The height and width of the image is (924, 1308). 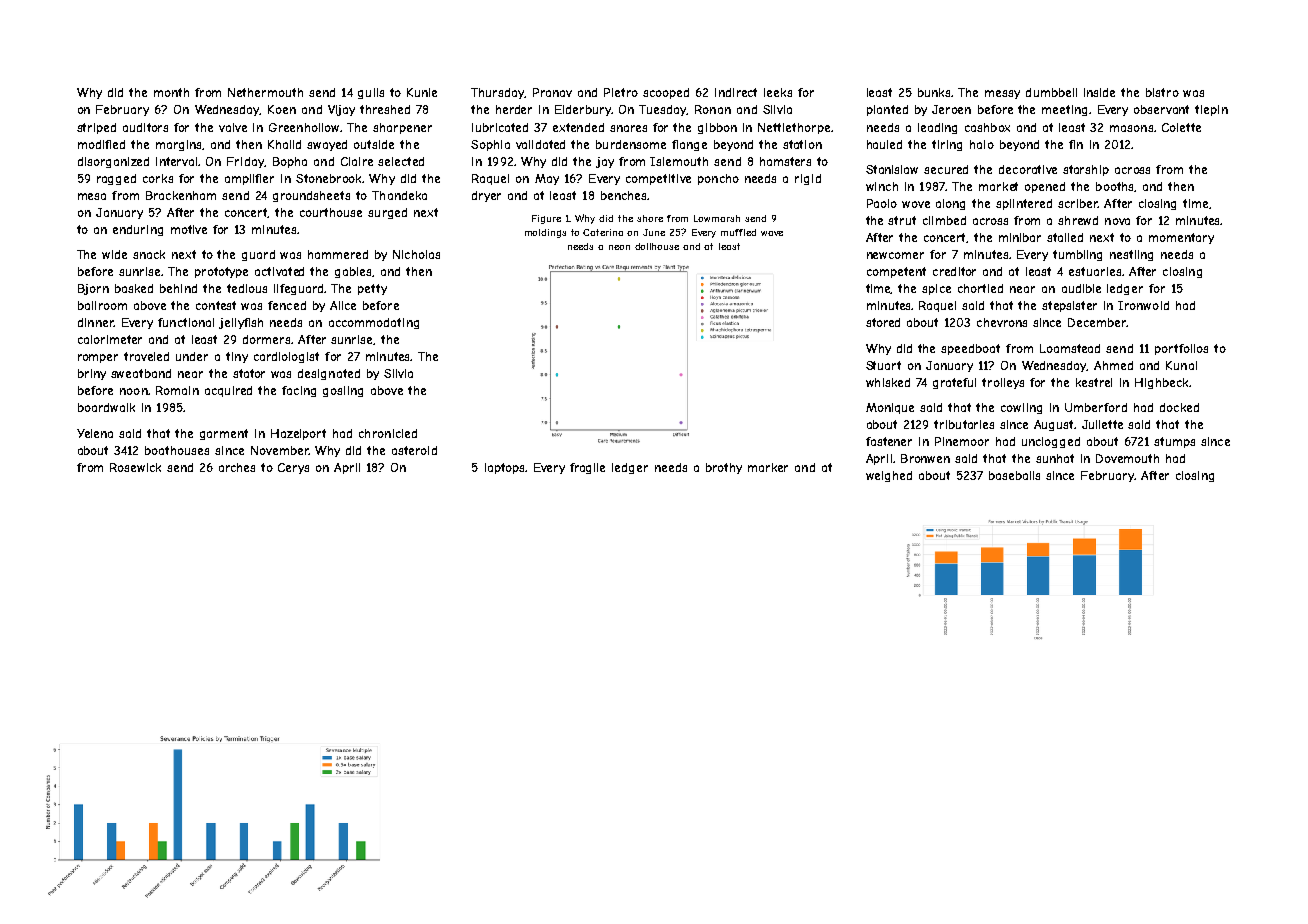 What do you see at coordinates (1077, 255) in the image?
I see `tumbling` at bounding box center [1077, 255].
